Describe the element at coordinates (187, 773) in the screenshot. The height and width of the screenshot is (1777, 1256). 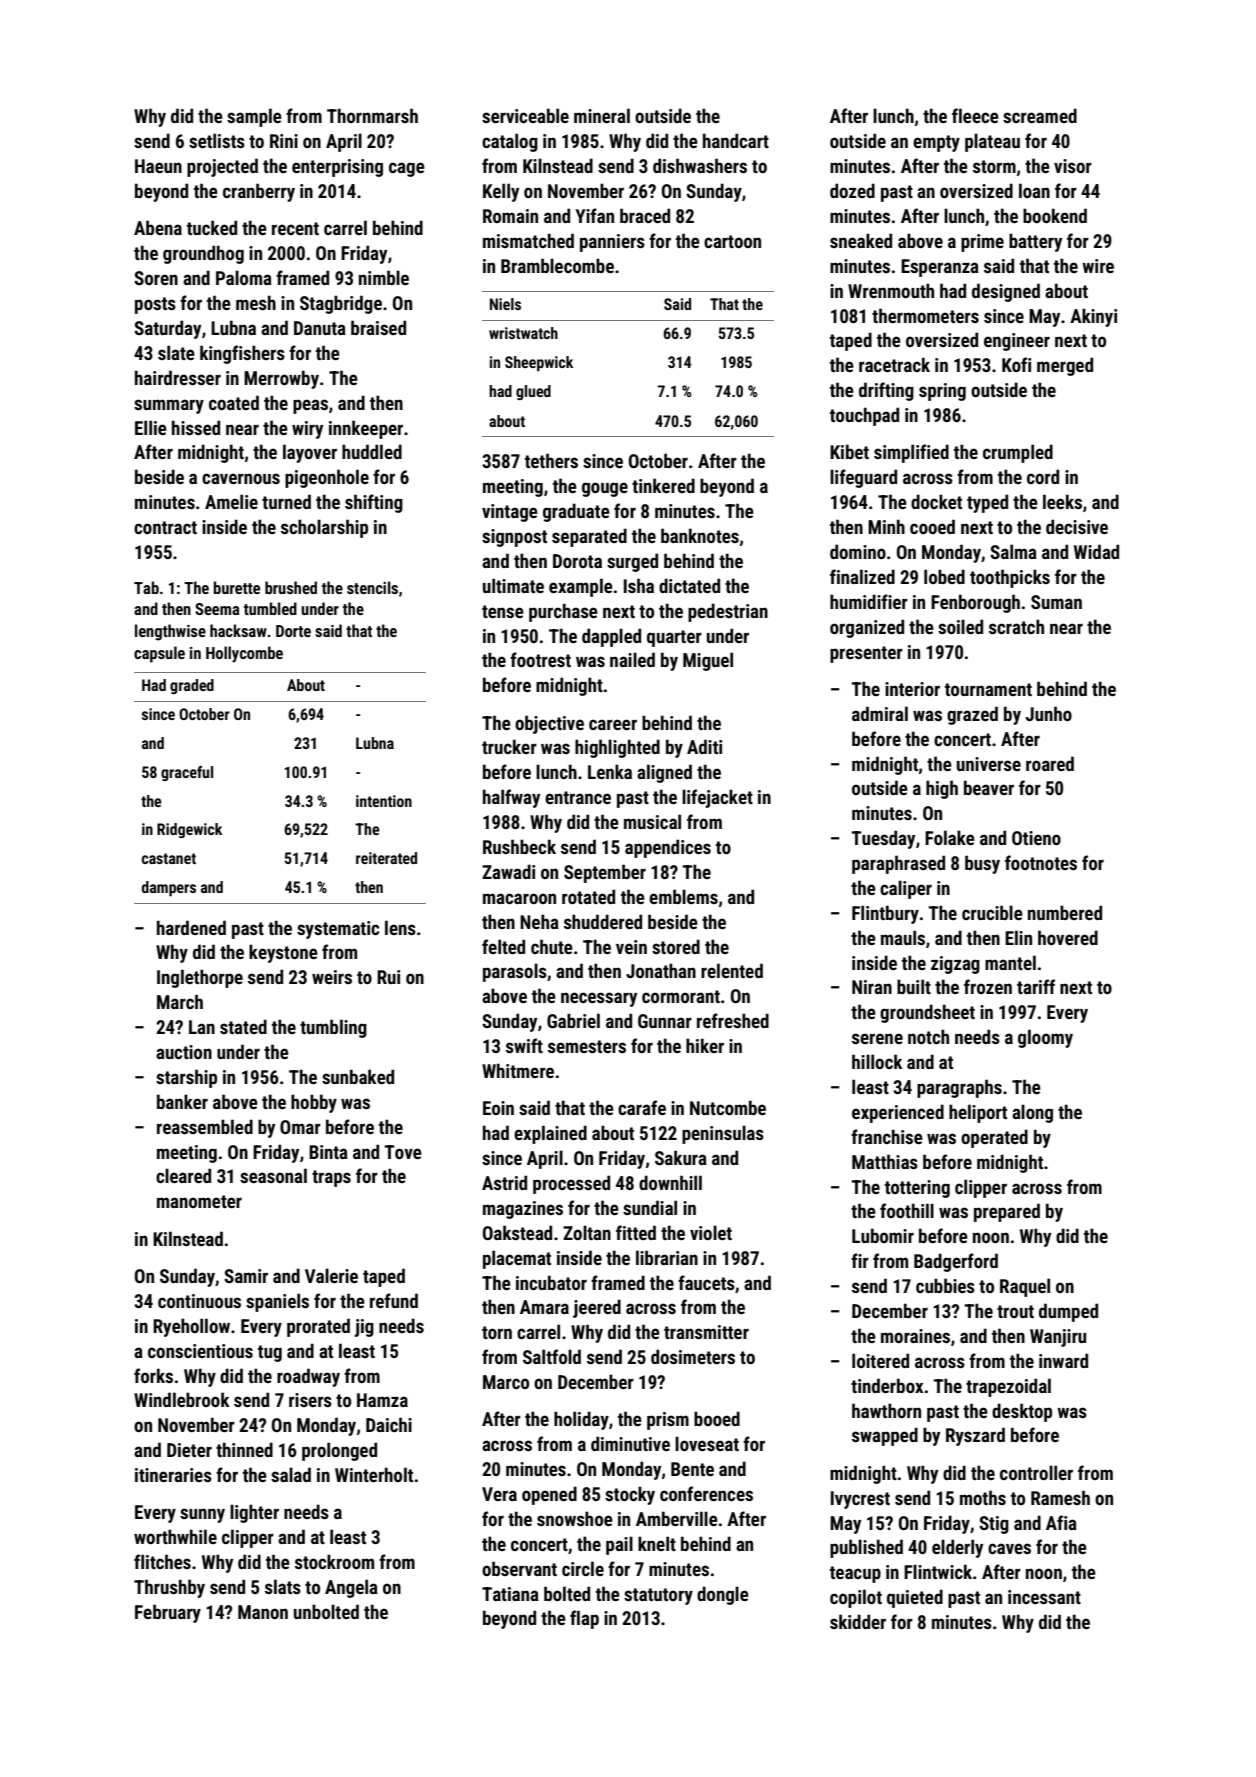
I see `graceful` at that location.
